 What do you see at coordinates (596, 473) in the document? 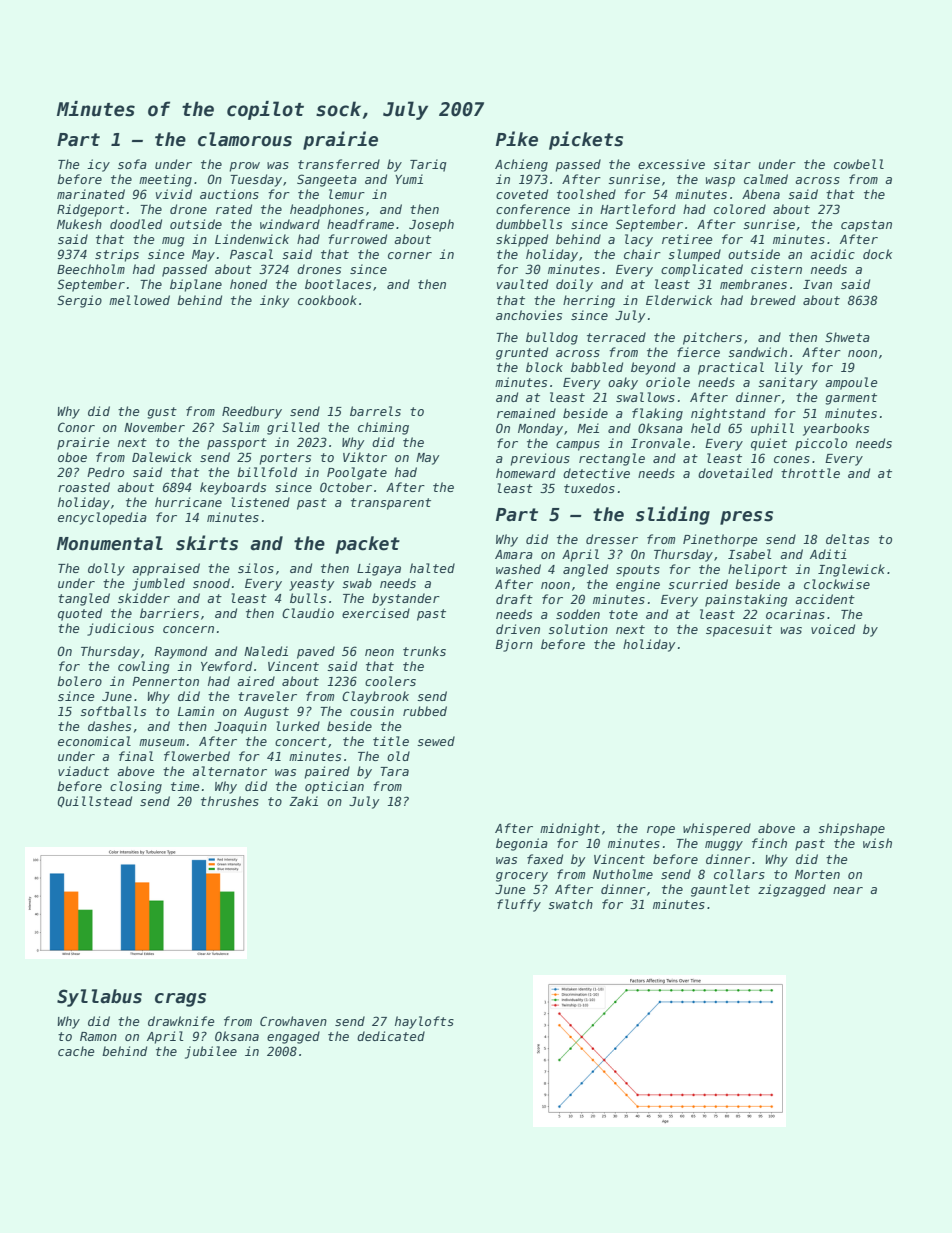
I see `detective` at bounding box center [596, 473].
